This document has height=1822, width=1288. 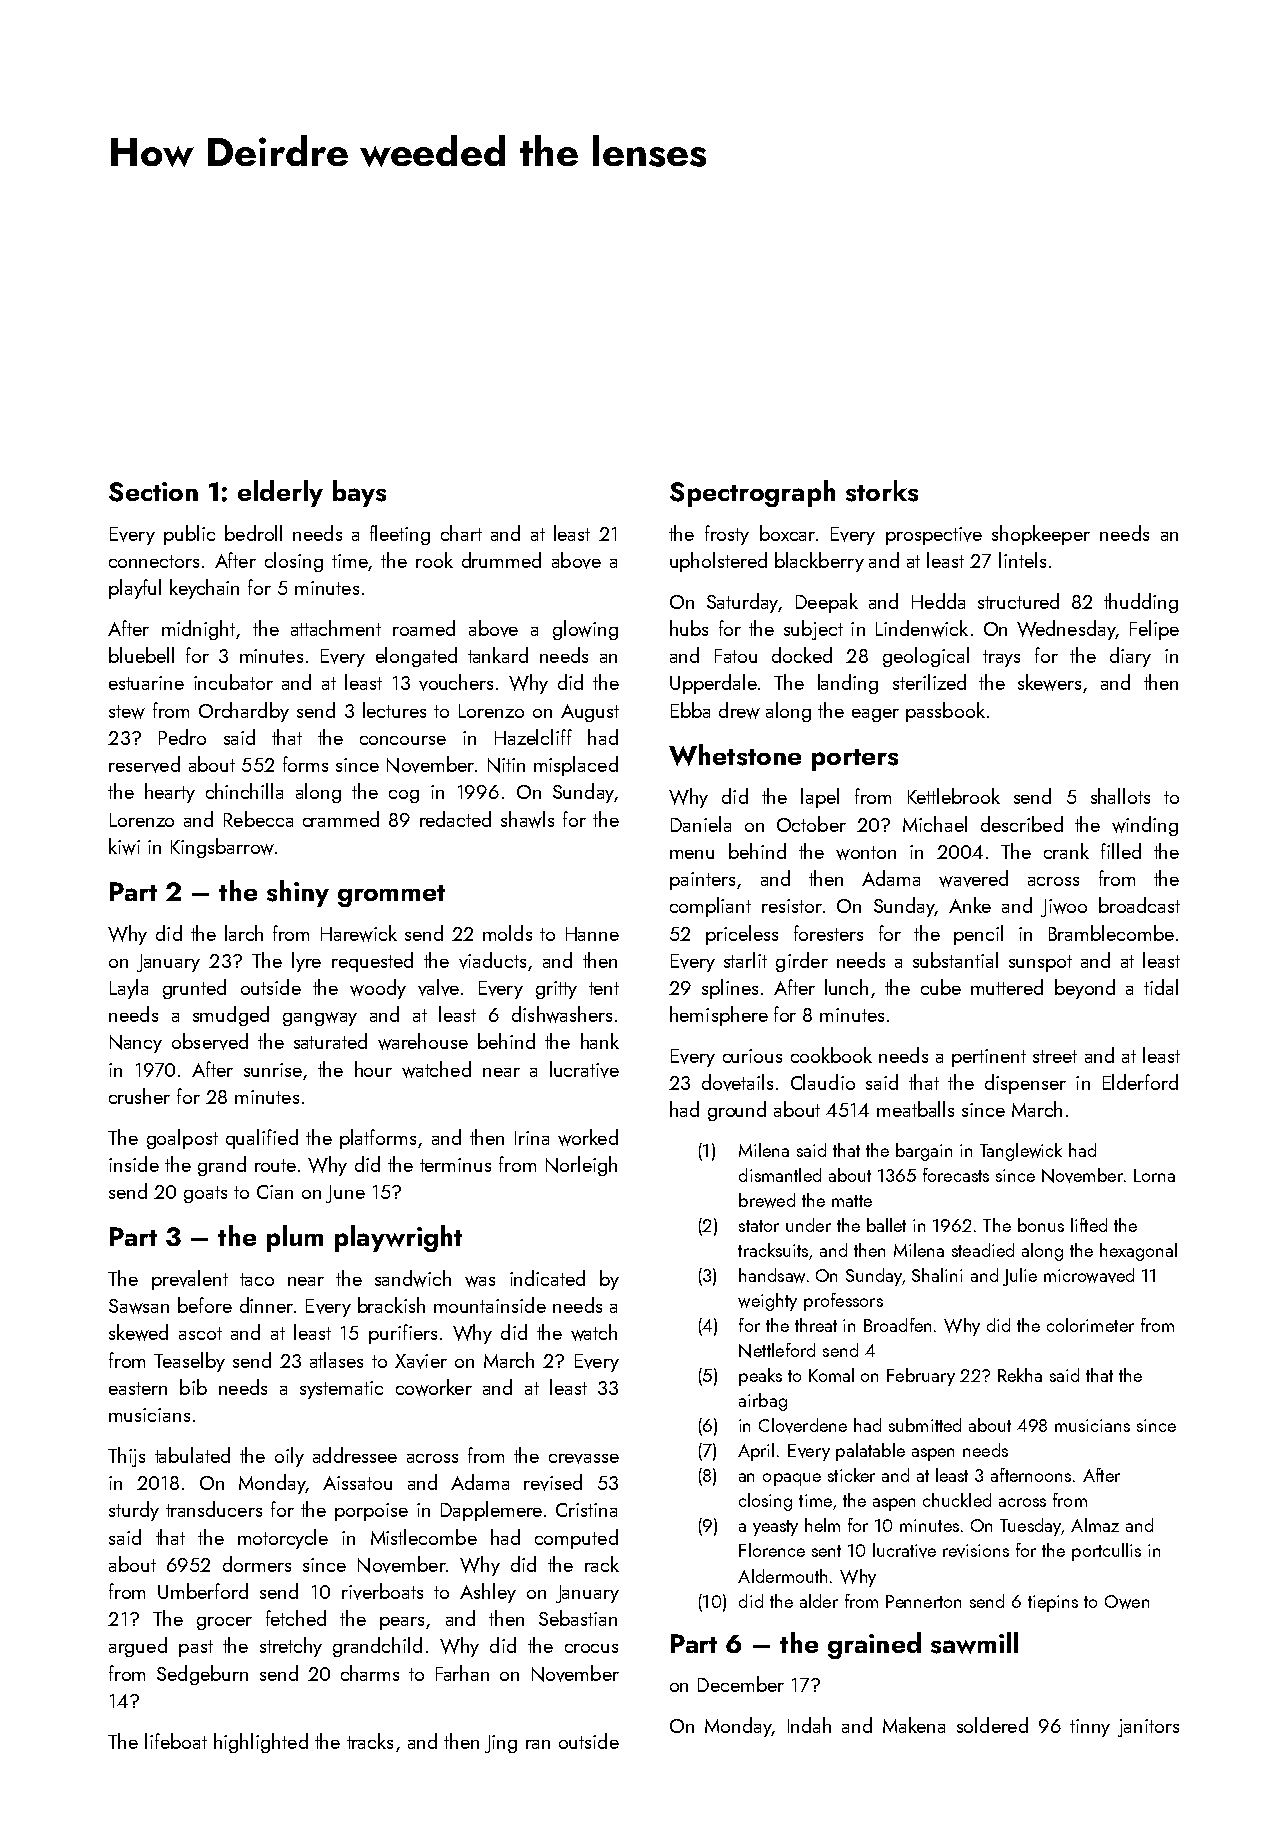 I want to click on public, so click(x=189, y=535).
